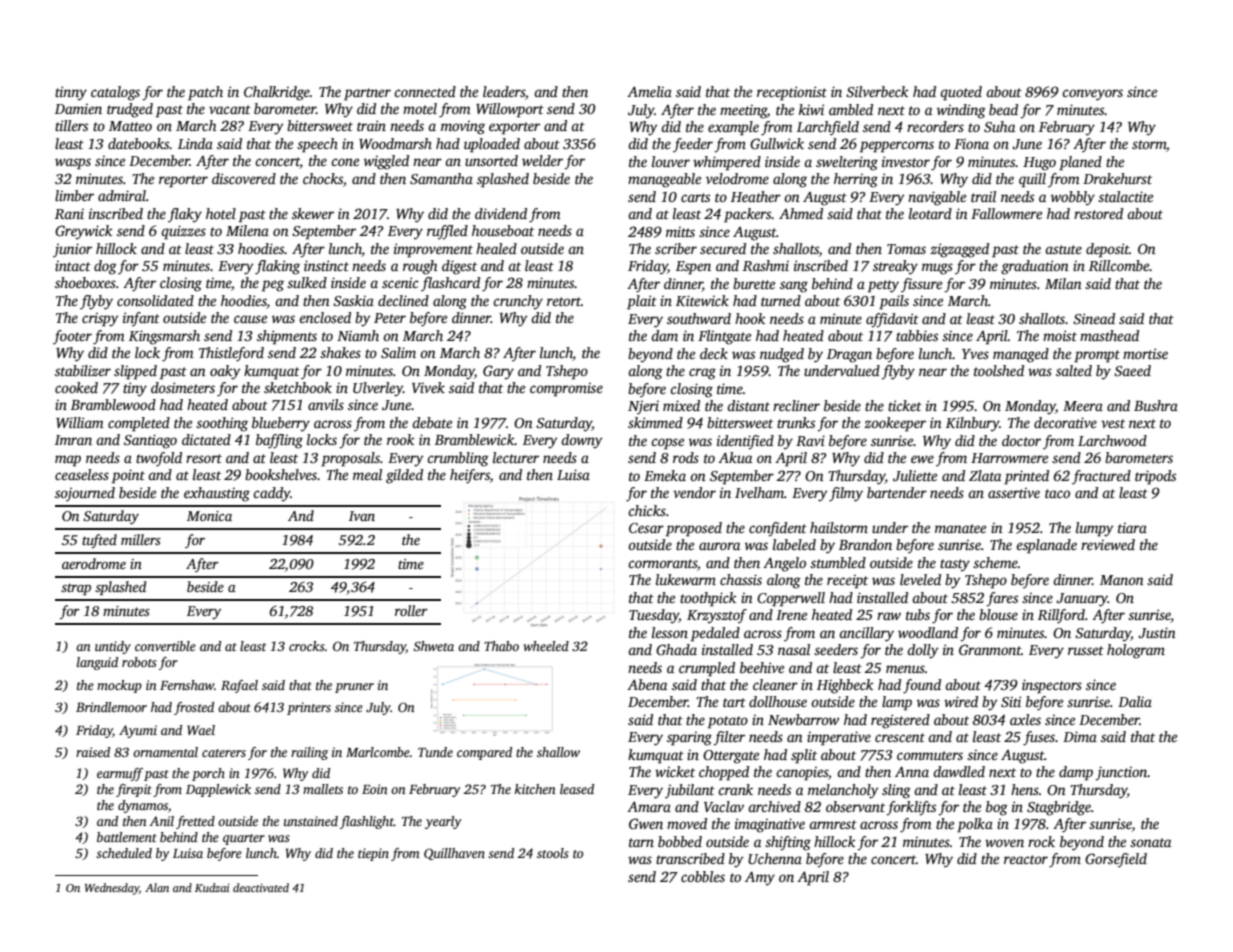  Describe the element at coordinates (564, 301) in the screenshot. I see `retort` at that location.
